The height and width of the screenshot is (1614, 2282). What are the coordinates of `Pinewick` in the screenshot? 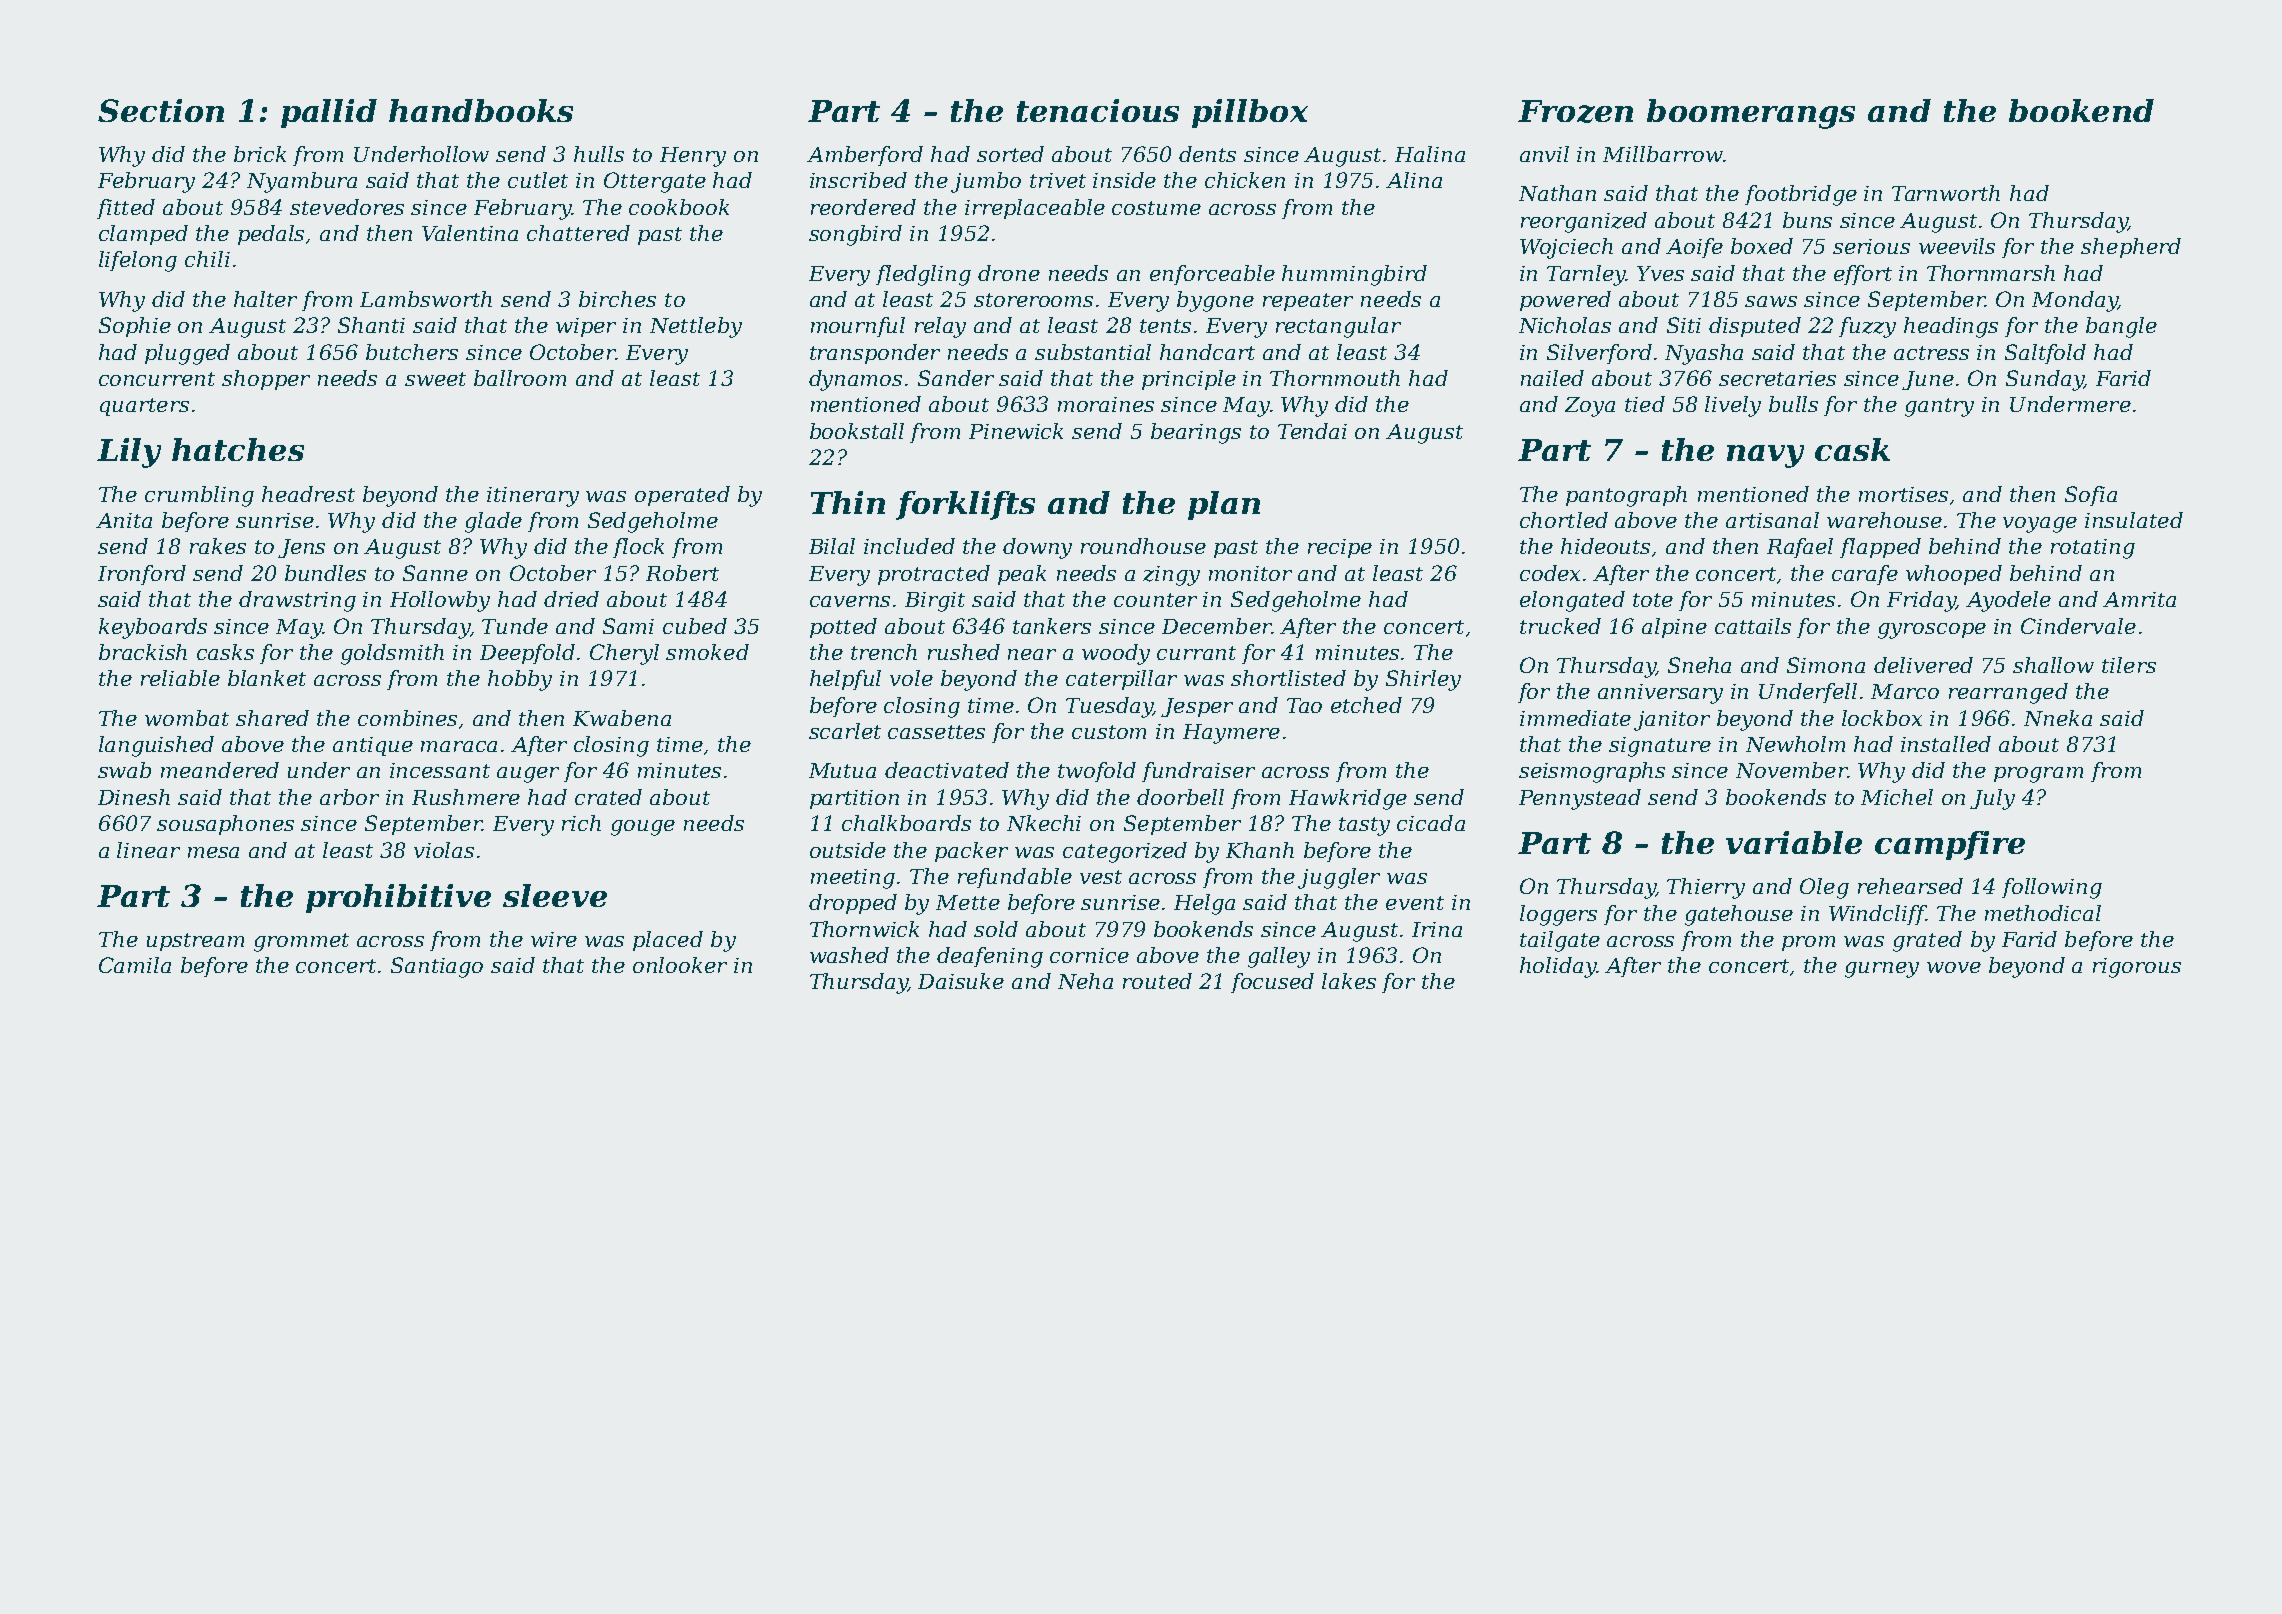 It's located at (1016, 431).
